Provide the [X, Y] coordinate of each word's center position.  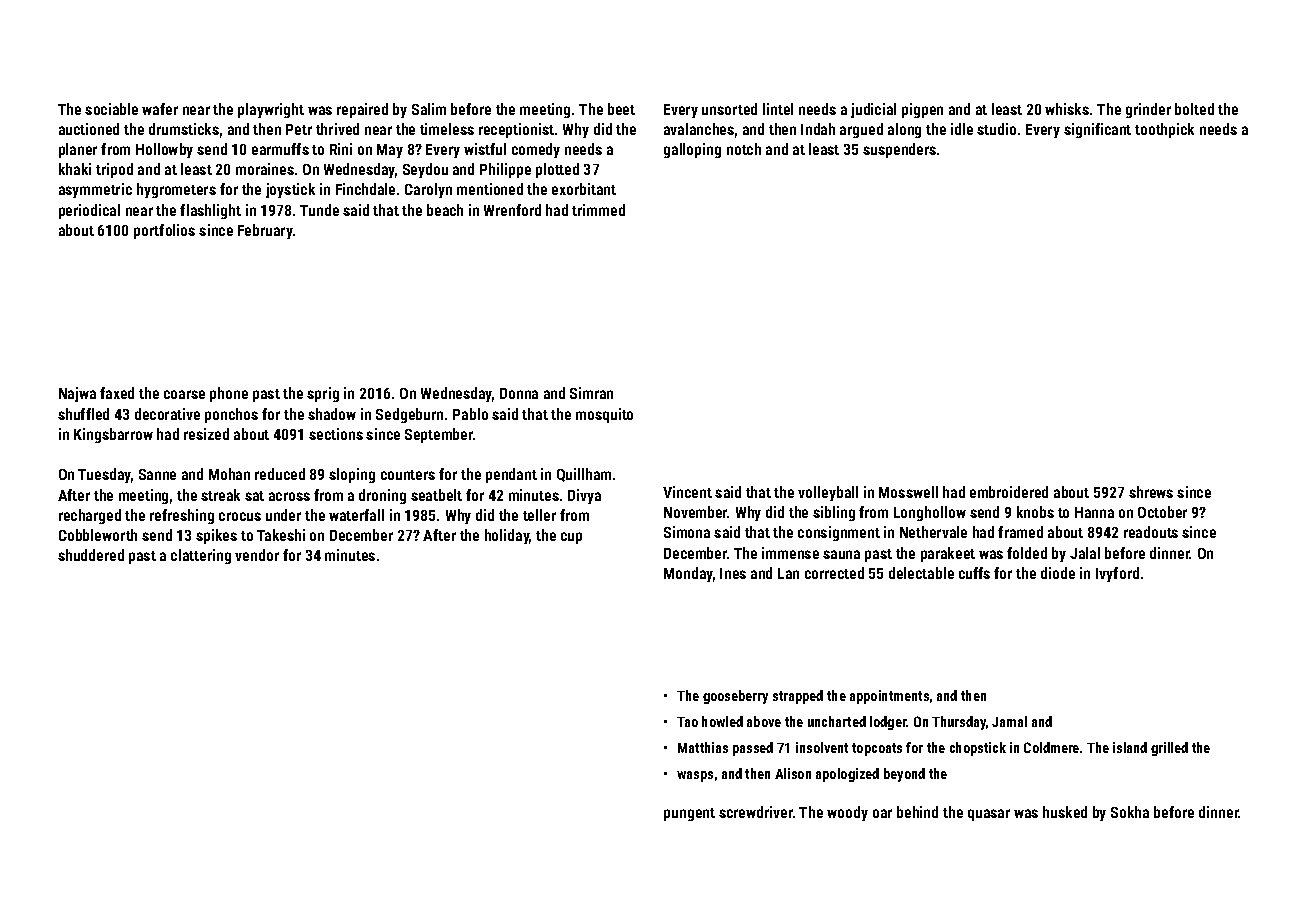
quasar [989, 815]
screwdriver [756, 812]
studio [996, 129]
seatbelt [436, 495]
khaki [75, 169]
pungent [689, 814]
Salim [429, 109]
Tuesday [104, 475]
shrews [1151, 492]
